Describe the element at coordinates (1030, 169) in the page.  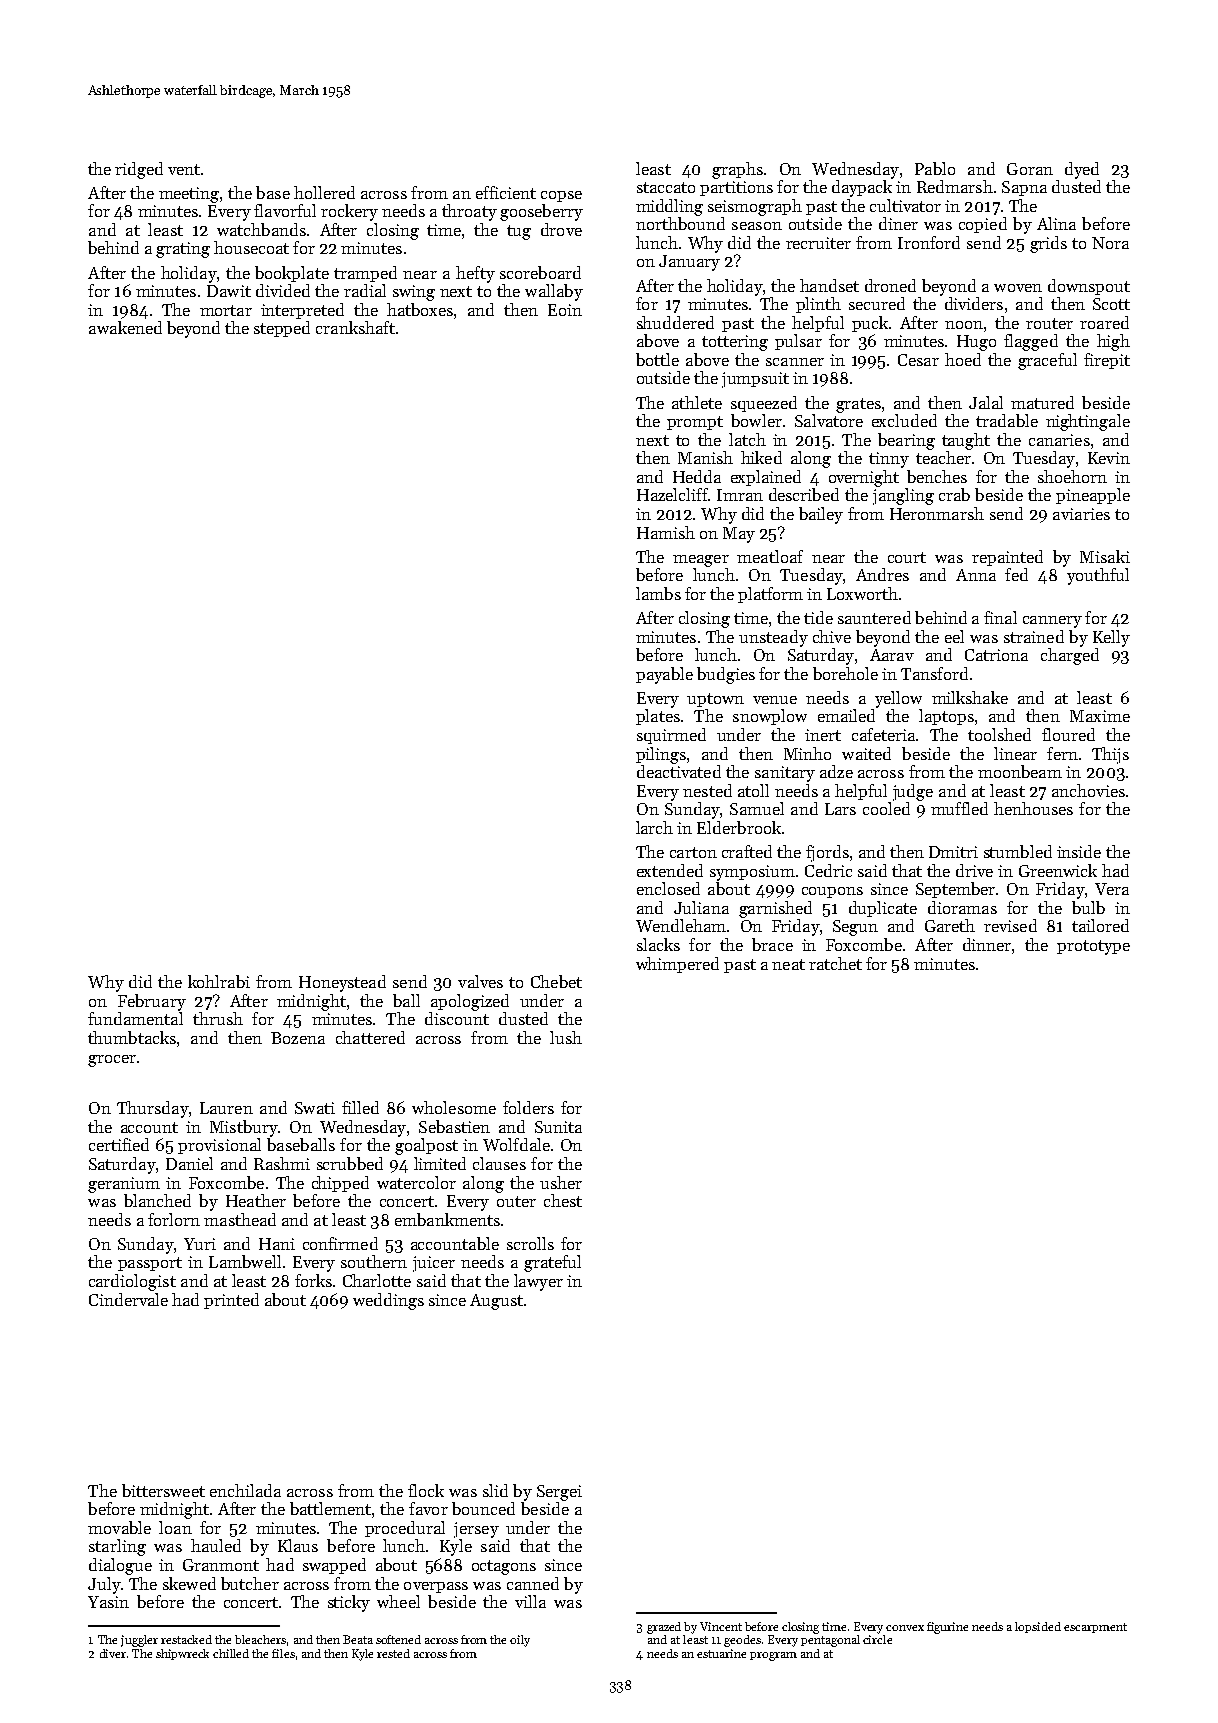
I see `Goran` at that location.
